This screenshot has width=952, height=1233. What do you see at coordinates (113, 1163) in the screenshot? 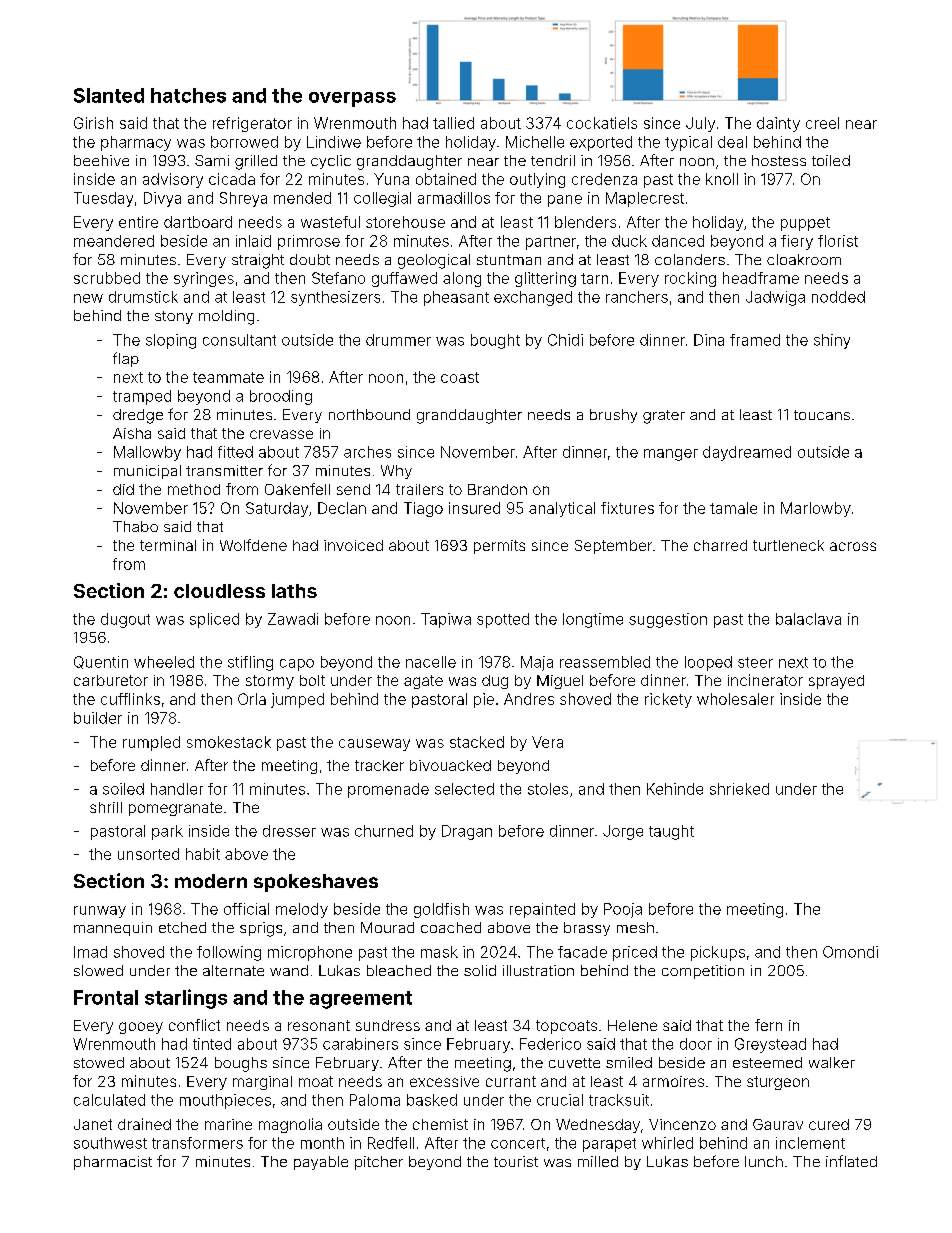
I see `pharmacist` at bounding box center [113, 1163].
